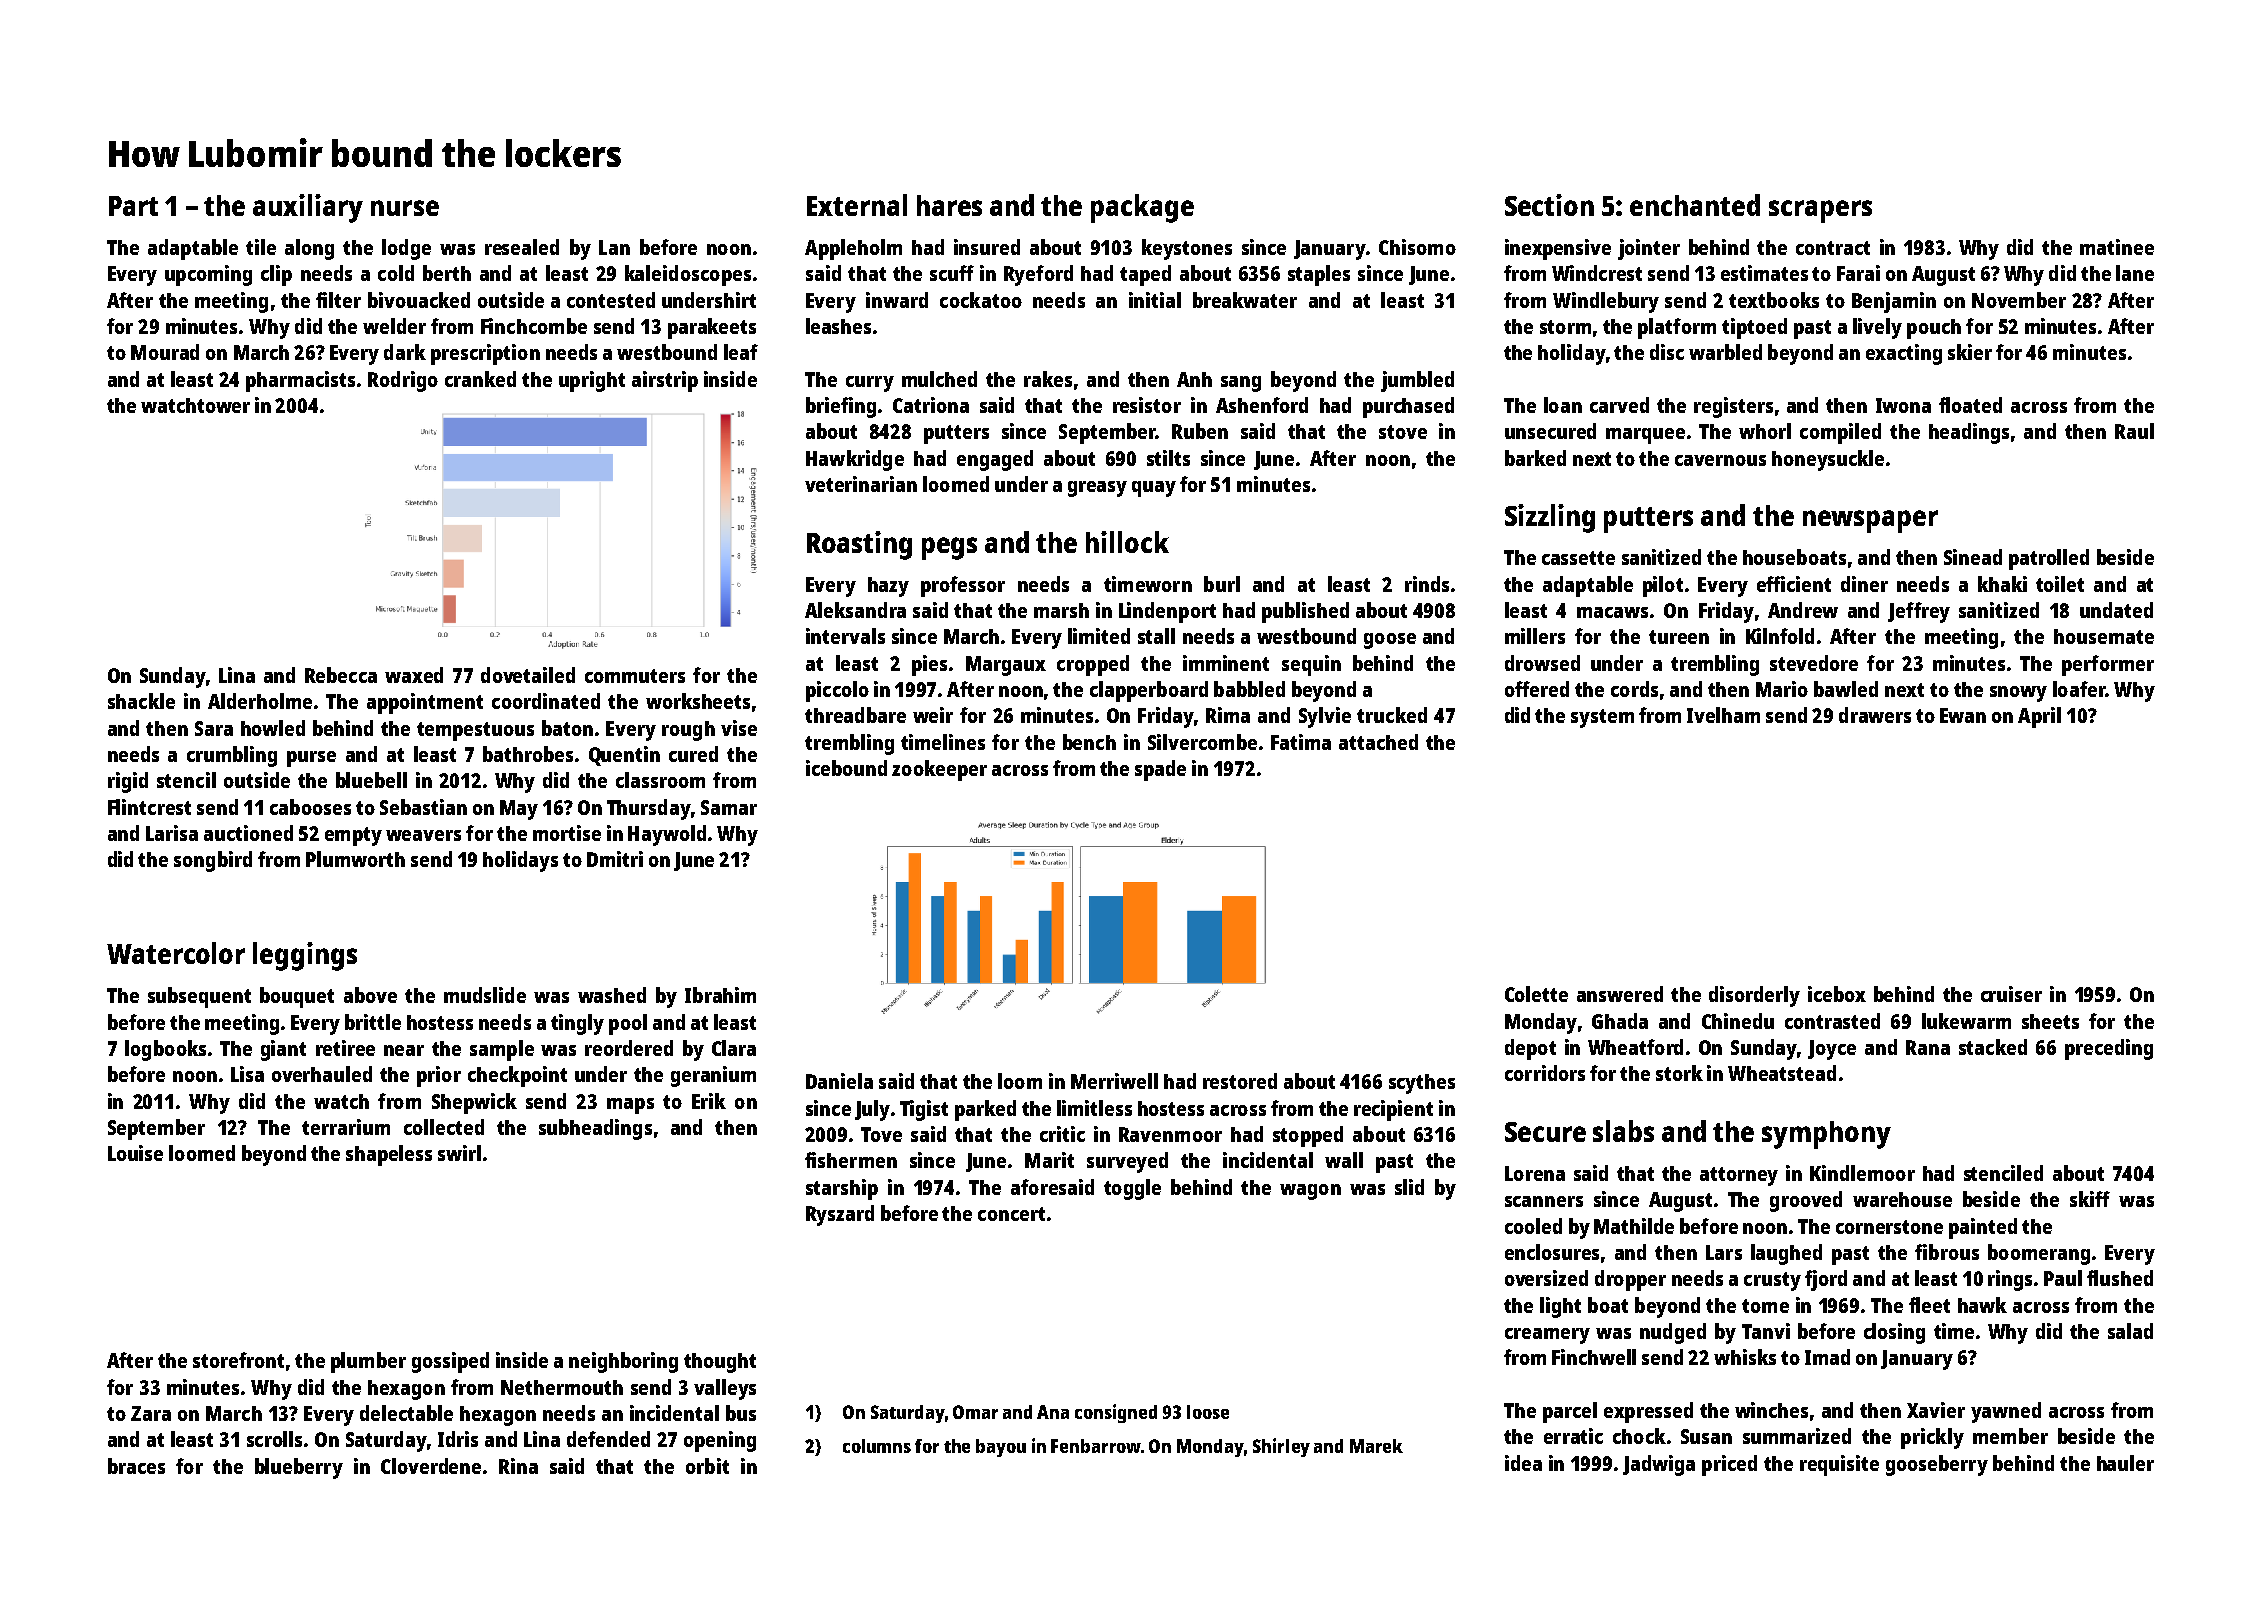 This screenshot has width=2261, height=1599. I want to click on braces, so click(136, 1466).
